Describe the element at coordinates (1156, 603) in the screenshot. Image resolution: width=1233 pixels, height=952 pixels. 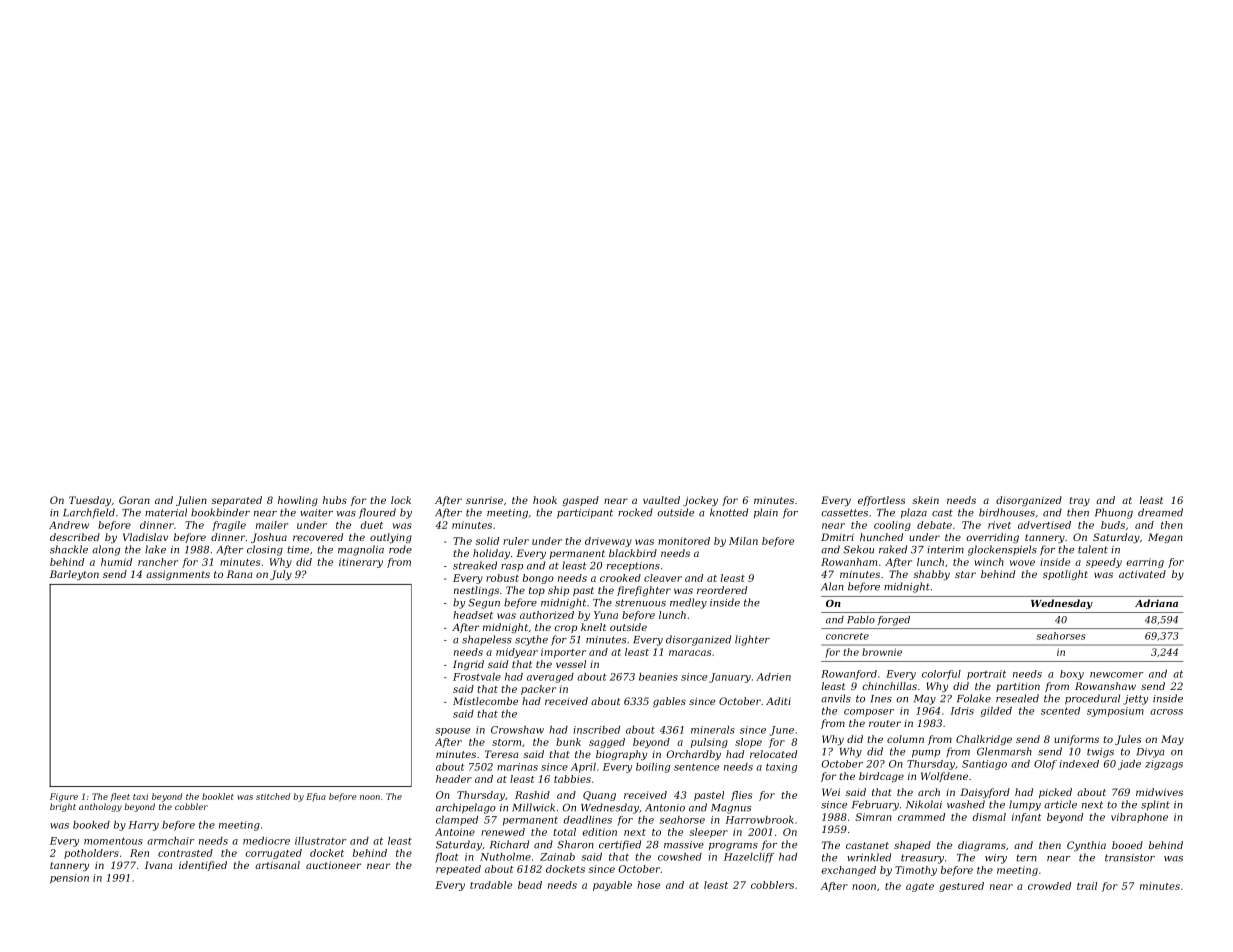
I see `Adriana` at that location.
